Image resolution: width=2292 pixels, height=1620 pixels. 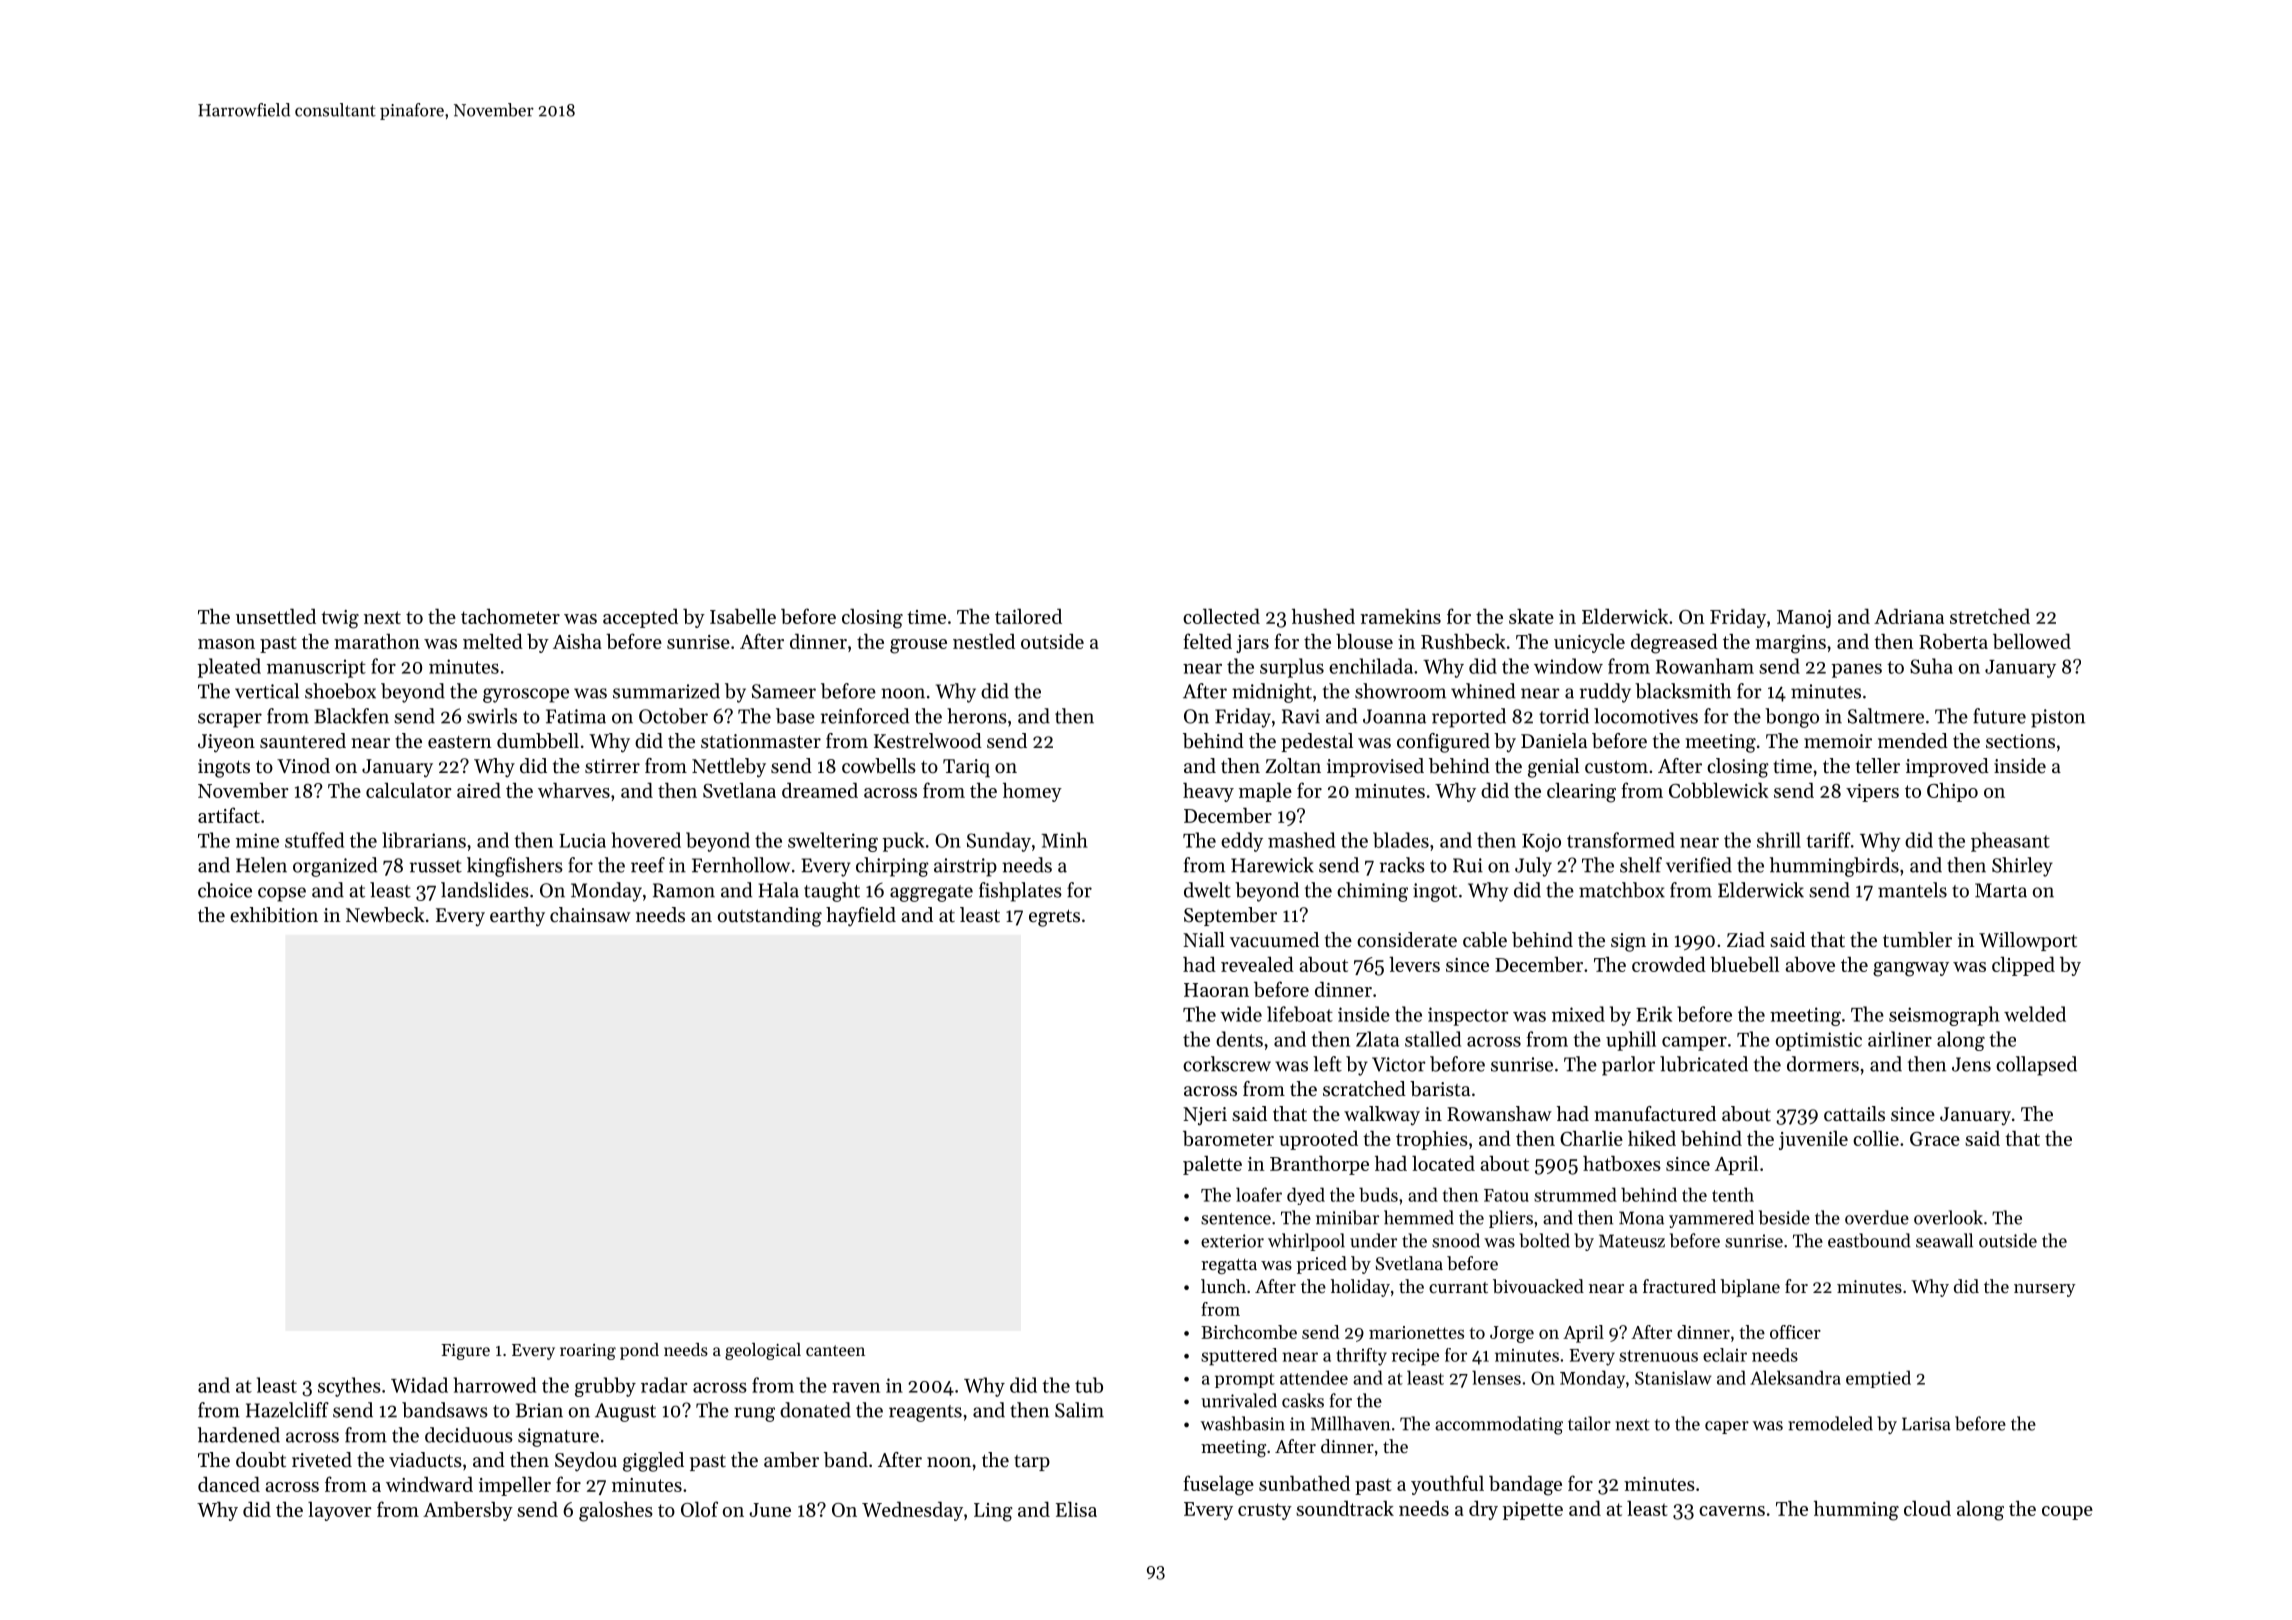 What do you see at coordinates (1990, 616) in the screenshot?
I see `stretched` at bounding box center [1990, 616].
